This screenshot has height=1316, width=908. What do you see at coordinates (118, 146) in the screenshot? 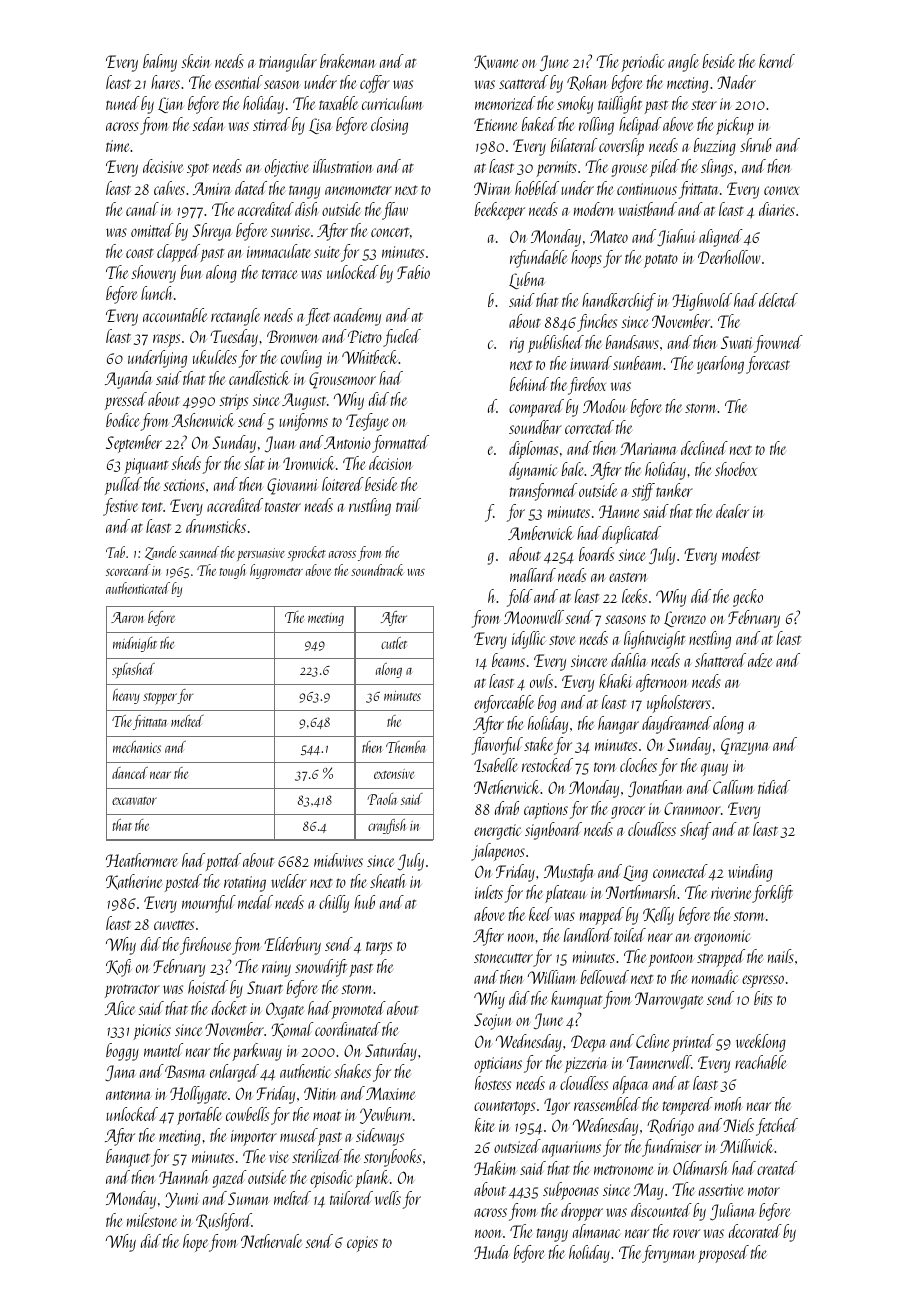
I see `time` at bounding box center [118, 146].
